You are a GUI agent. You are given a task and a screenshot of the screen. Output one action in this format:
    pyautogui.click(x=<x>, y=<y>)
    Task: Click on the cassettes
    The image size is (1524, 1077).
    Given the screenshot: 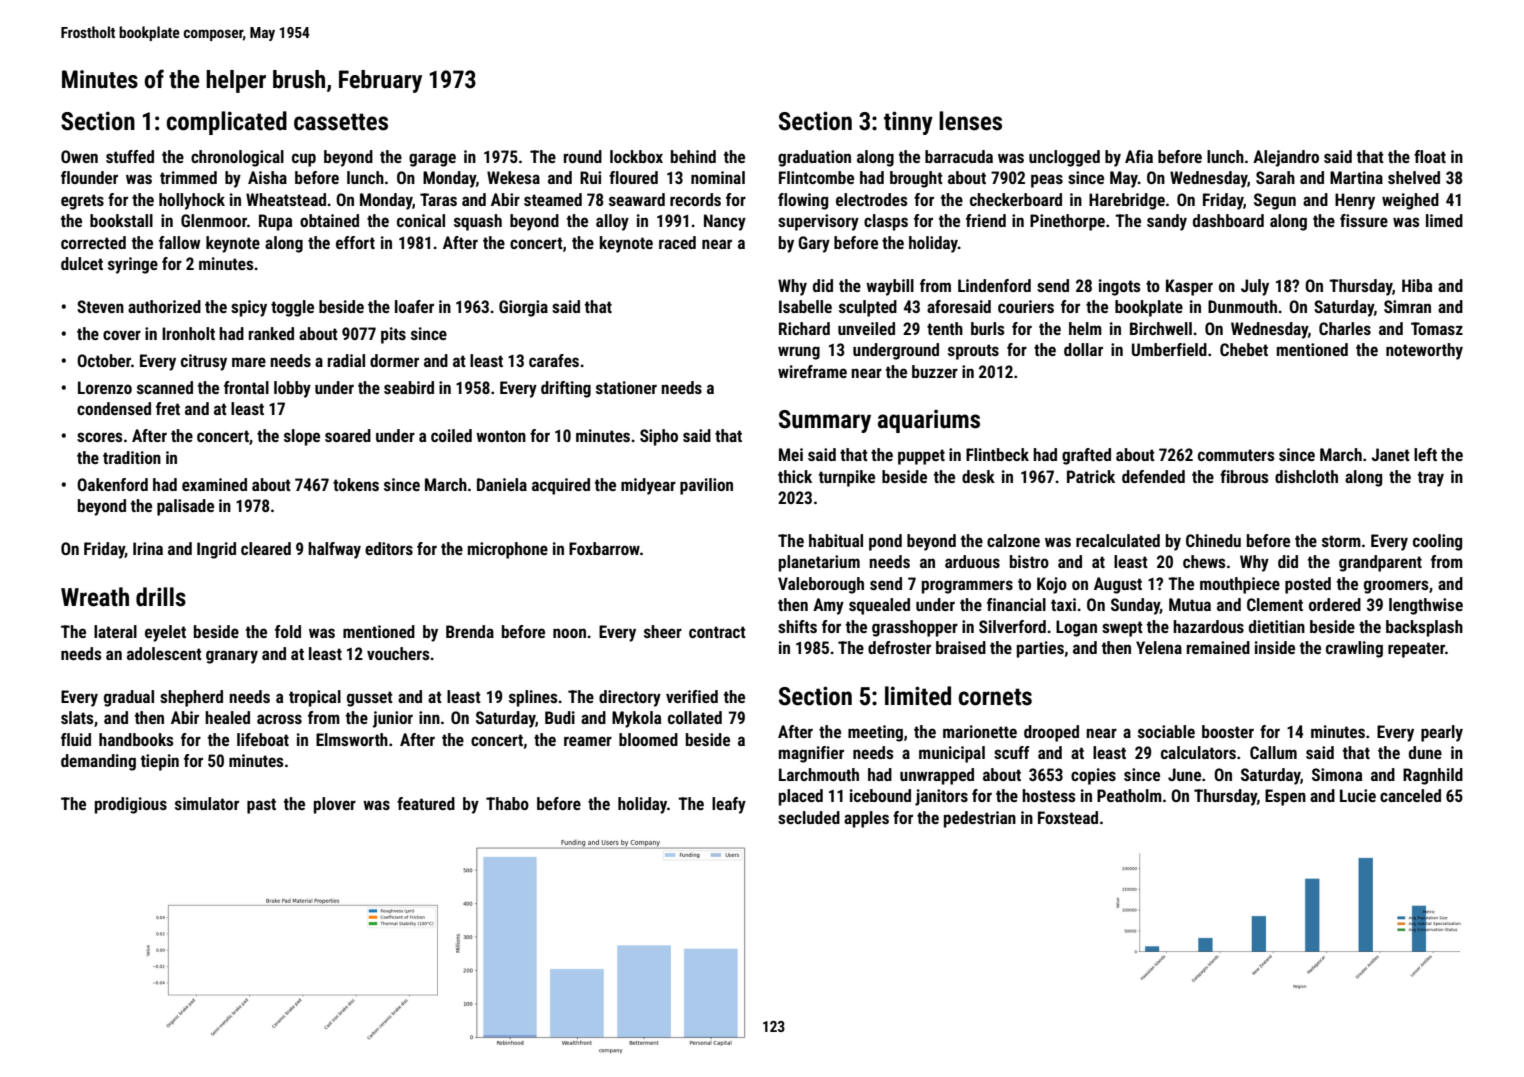 What is the action you would take?
    pyautogui.click(x=341, y=122)
